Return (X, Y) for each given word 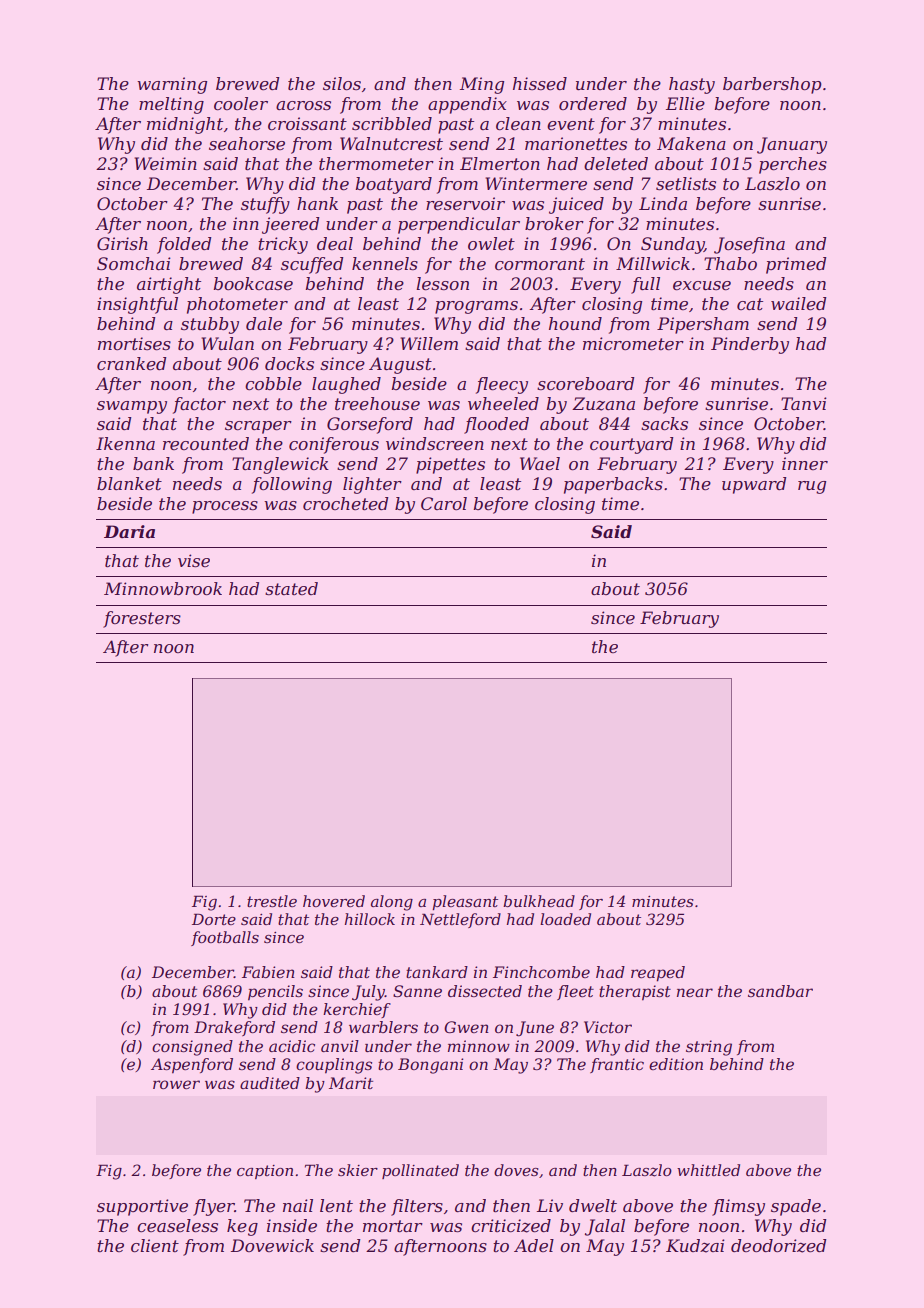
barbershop (772, 85)
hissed (540, 83)
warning (172, 85)
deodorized (778, 1246)
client (155, 1245)
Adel (534, 1245)
